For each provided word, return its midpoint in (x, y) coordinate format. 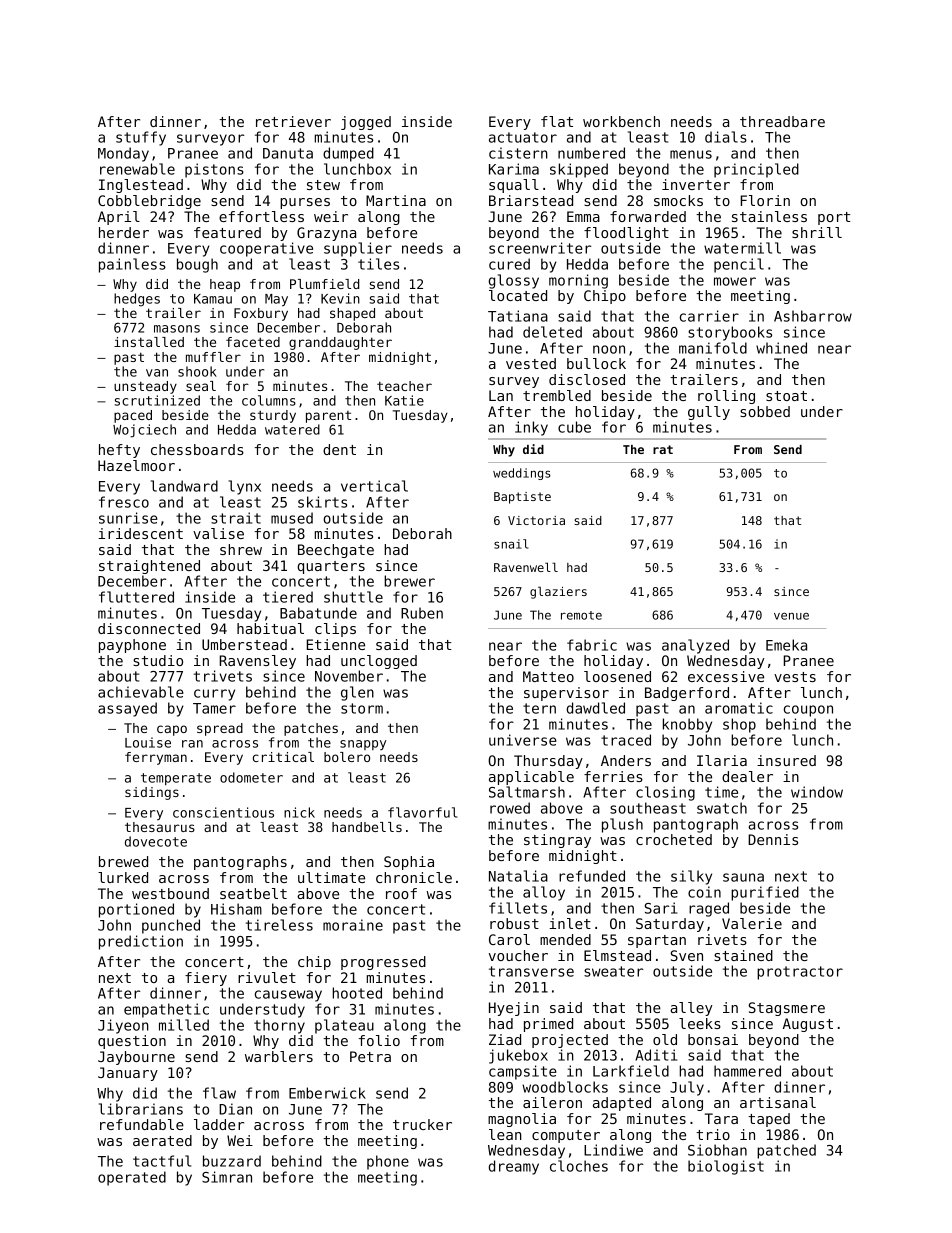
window (817, 792)
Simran (227, 1177)
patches (311, 729)
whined (781, 348)
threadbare (782, 121)
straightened (149, 567)
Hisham (236, 909)
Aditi (656, 1055)
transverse (531, 971)
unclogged (379, 662)
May (276, 300)
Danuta (288, 153)
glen (357, 693)
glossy (513, 281)
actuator (523, 137)
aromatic (739, 708)
